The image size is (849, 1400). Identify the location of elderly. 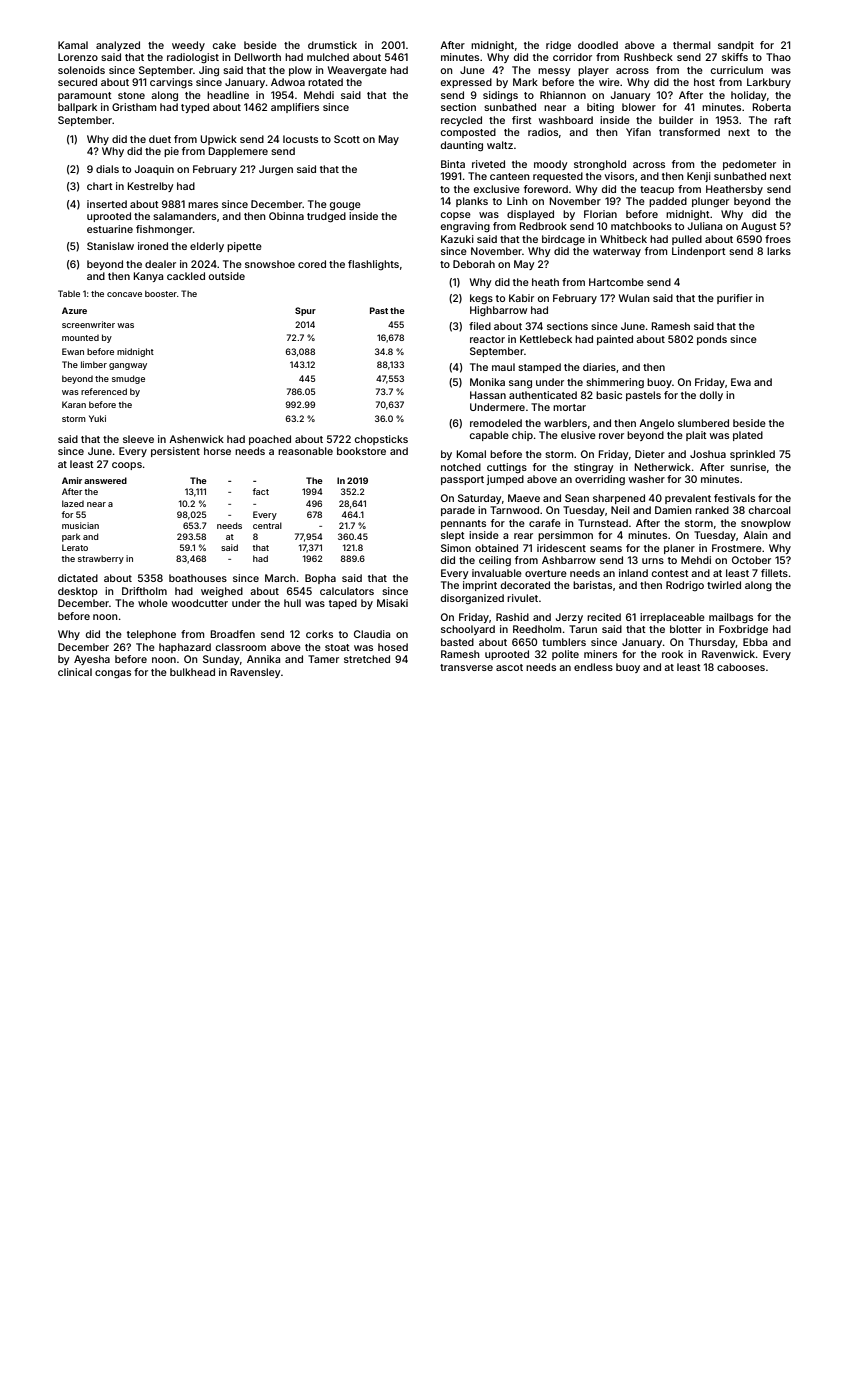
(207, 247).
